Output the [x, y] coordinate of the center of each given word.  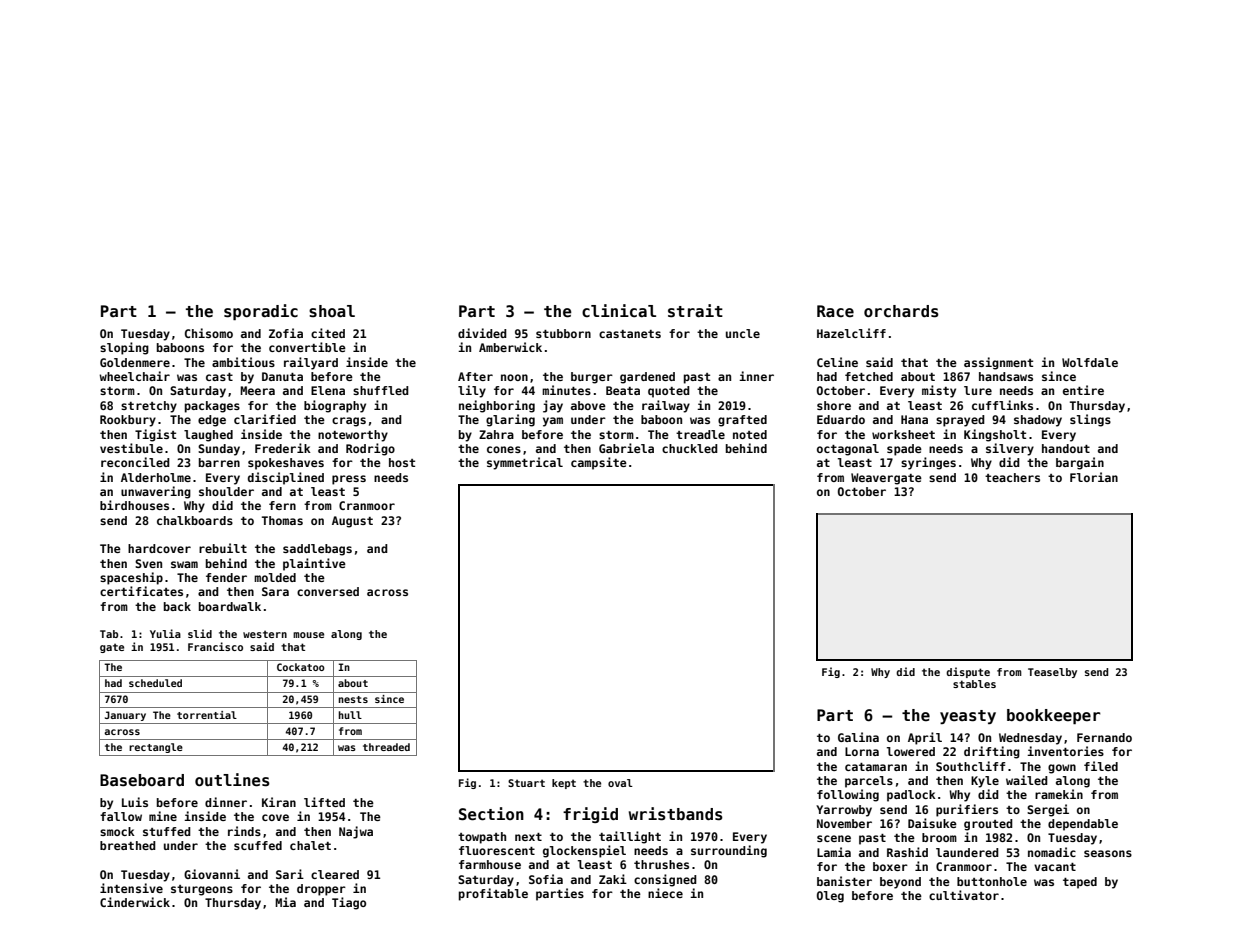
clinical [619, 310]
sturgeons [202, 890]
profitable [493, 894]
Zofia [286, 333]
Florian [1094, 477]
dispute [968, 672]
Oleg [830, 897]
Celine [837, 362]
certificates [141, 591]
